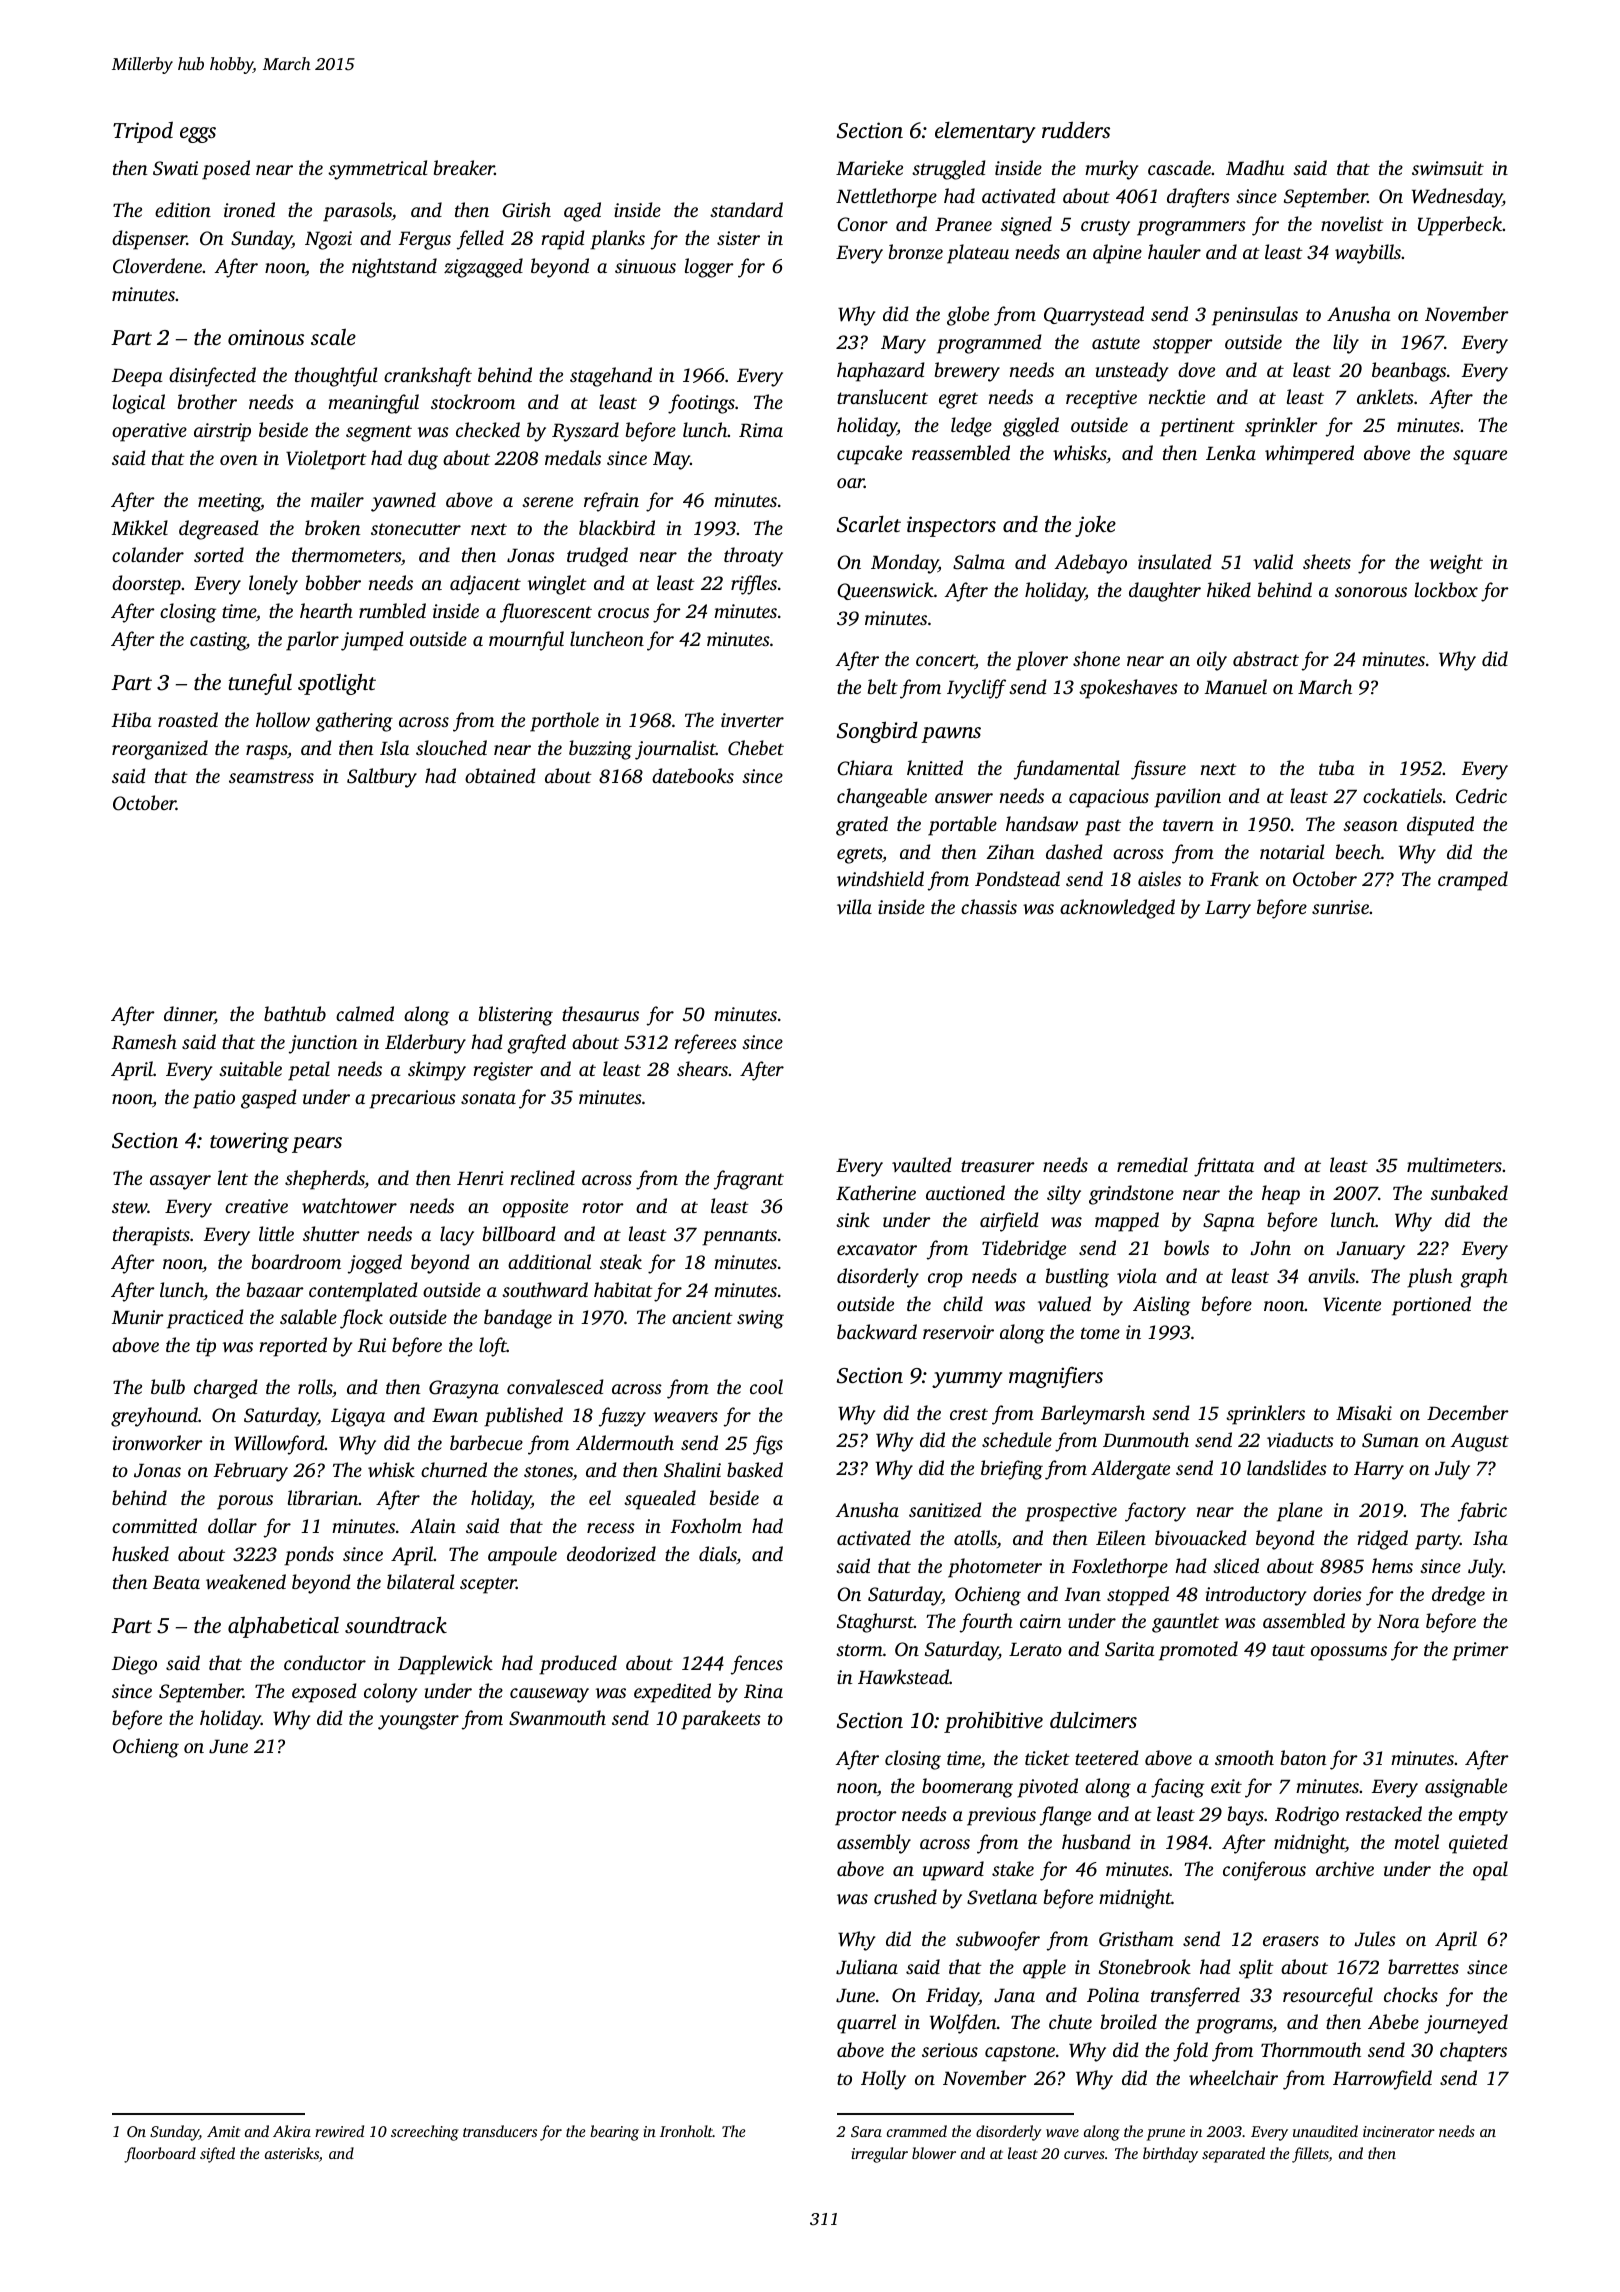 This page has height=2292, width=1620. Describe the element at coordinates (600, 1013) in the page. I see `thesaurus` at that location.
